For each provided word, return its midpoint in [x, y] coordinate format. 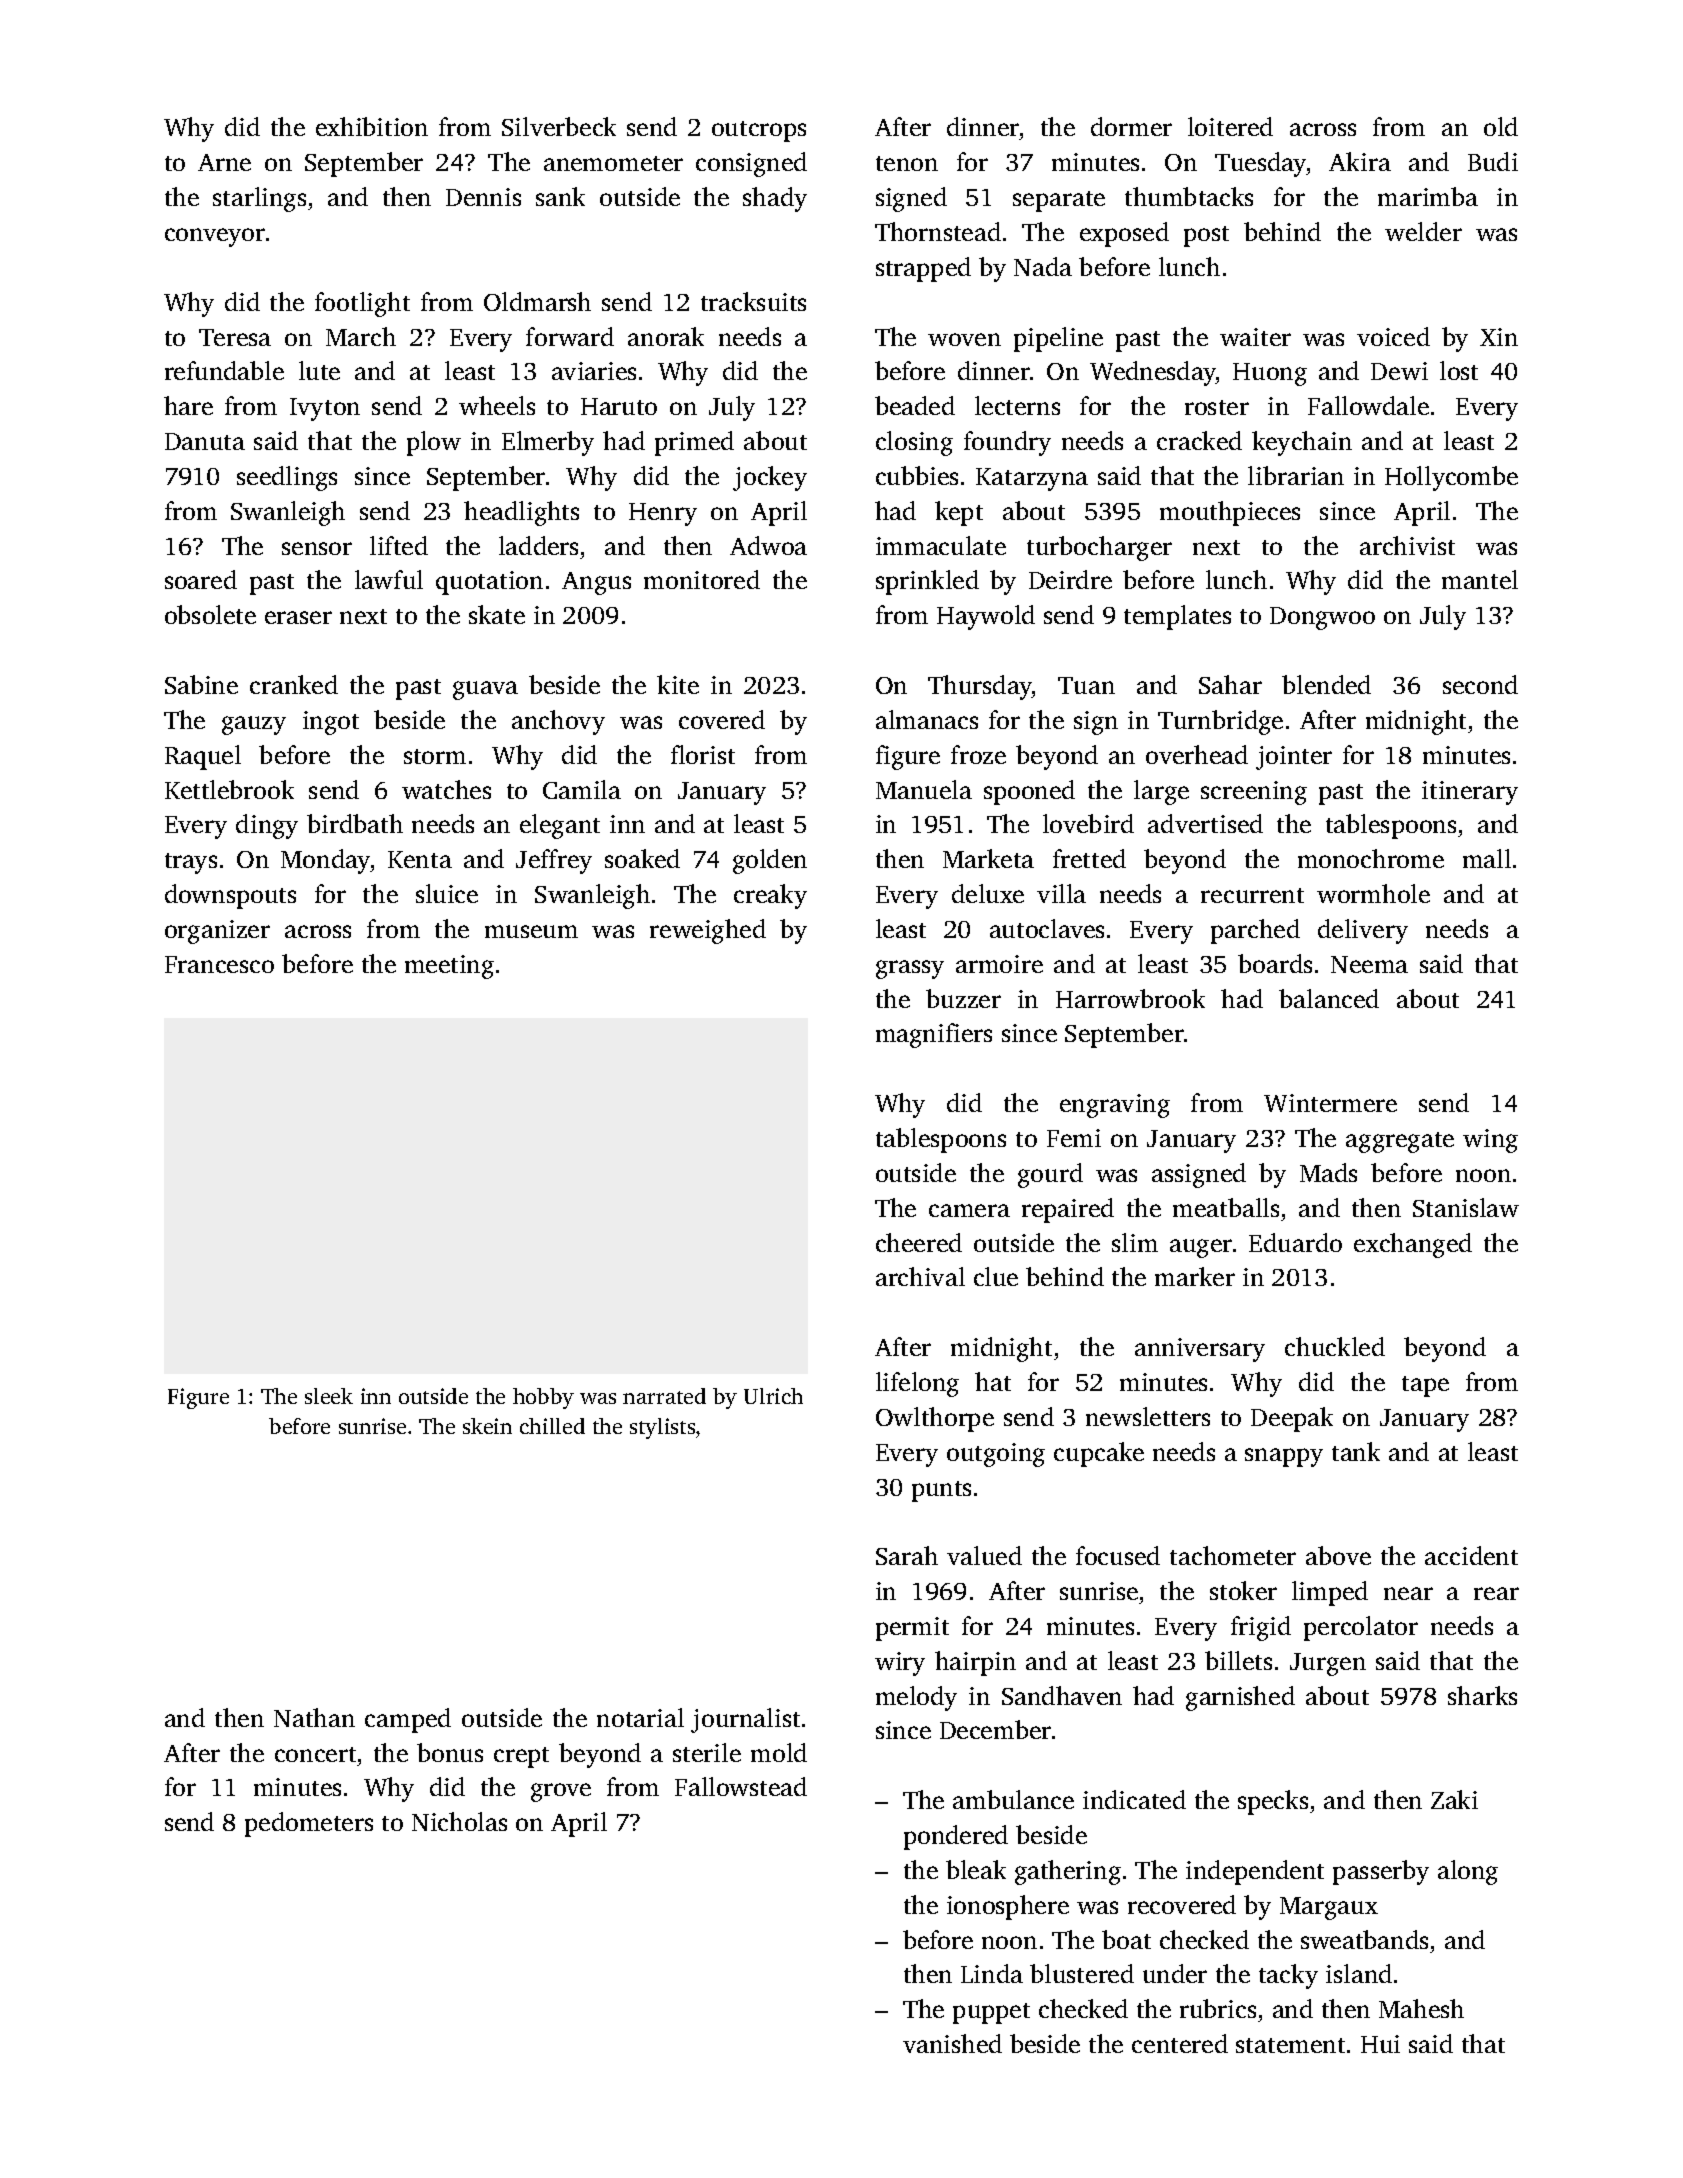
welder [1423, 231]
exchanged [1413, 1245]
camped [408, 1720]
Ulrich [773, 1396]
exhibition [372, 126]
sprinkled [927, 582]
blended [1326, 684]
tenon [907, 163]
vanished [952, 2043]
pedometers [309, 1824]
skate [497, 614]
